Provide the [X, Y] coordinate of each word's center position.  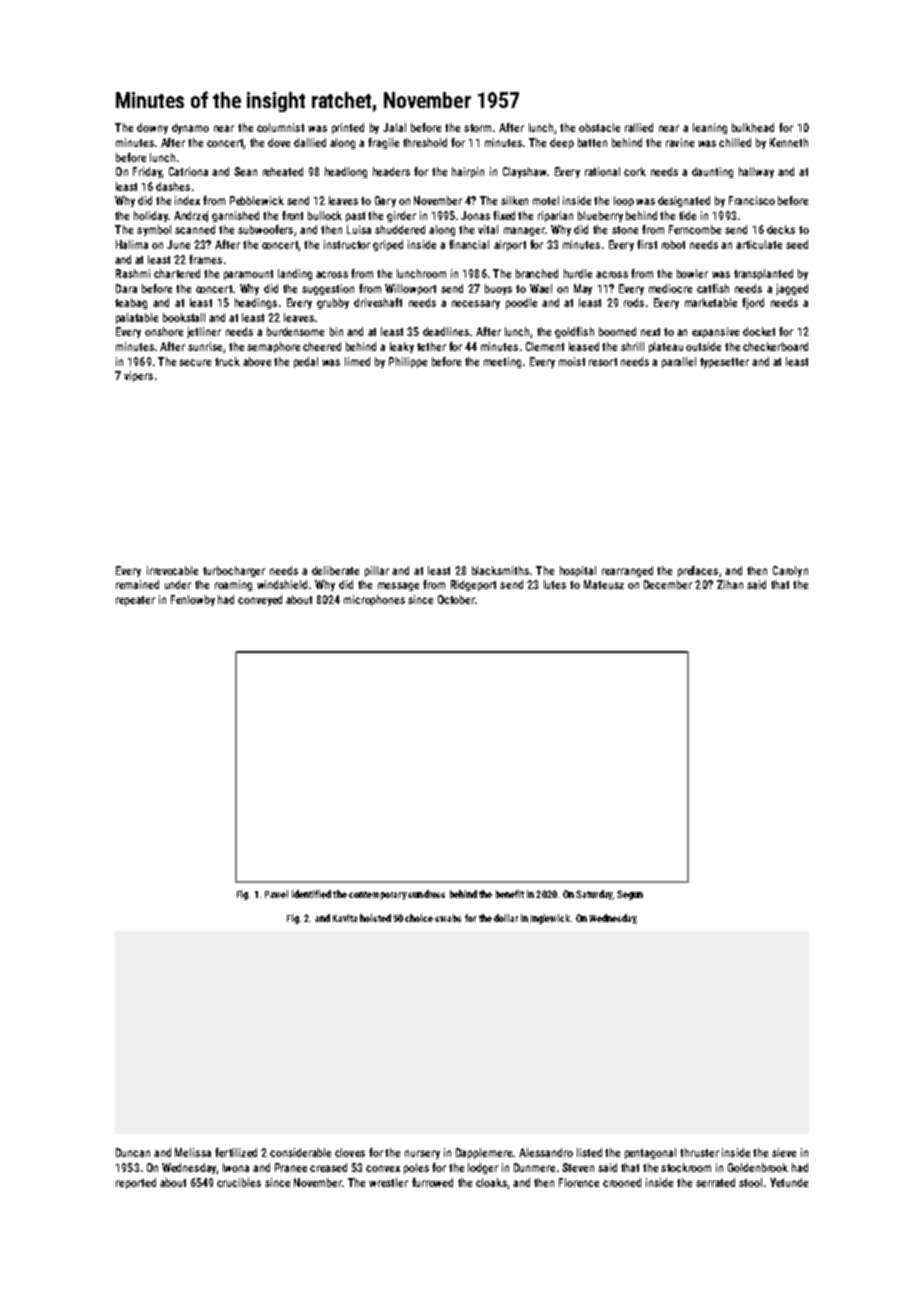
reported [136, 1183]
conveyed [260, 600]
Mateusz [604, 584]
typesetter [724, 363]
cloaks [491, 1182]
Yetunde [789, 1182]
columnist [280, 127]
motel [546, 200]
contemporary [378, 895]
